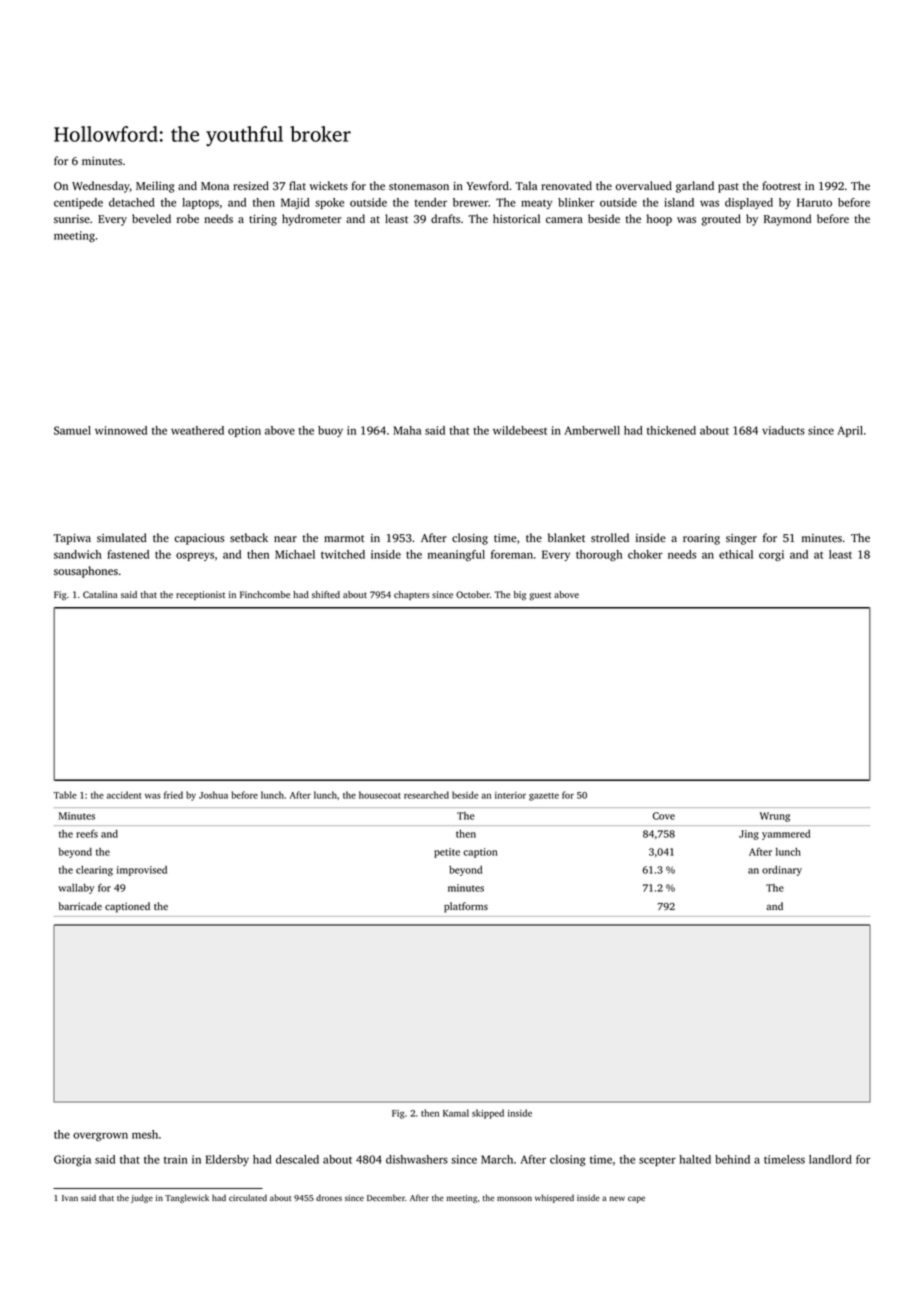 The image size is (924, 1308). I want to click on mesh, so click(145, 1134).
